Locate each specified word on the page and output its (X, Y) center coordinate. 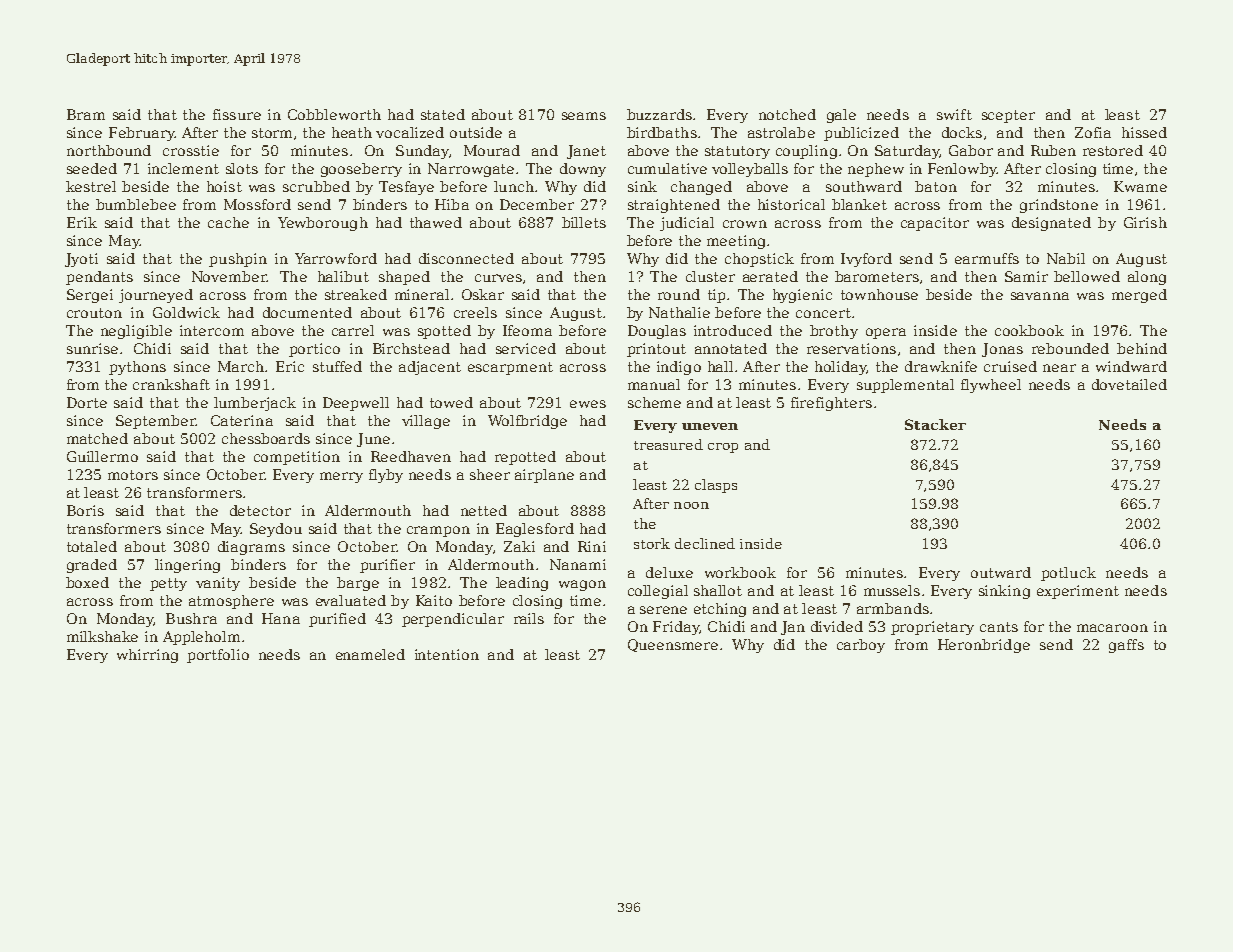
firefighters (831, 404)
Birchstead (411, 348)
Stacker (935, 424)
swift (954, 114)
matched (97, 438)
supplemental (905, 386)
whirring (147, 656)
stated (443, 114)
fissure (237, 114)
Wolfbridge (527, 422)
